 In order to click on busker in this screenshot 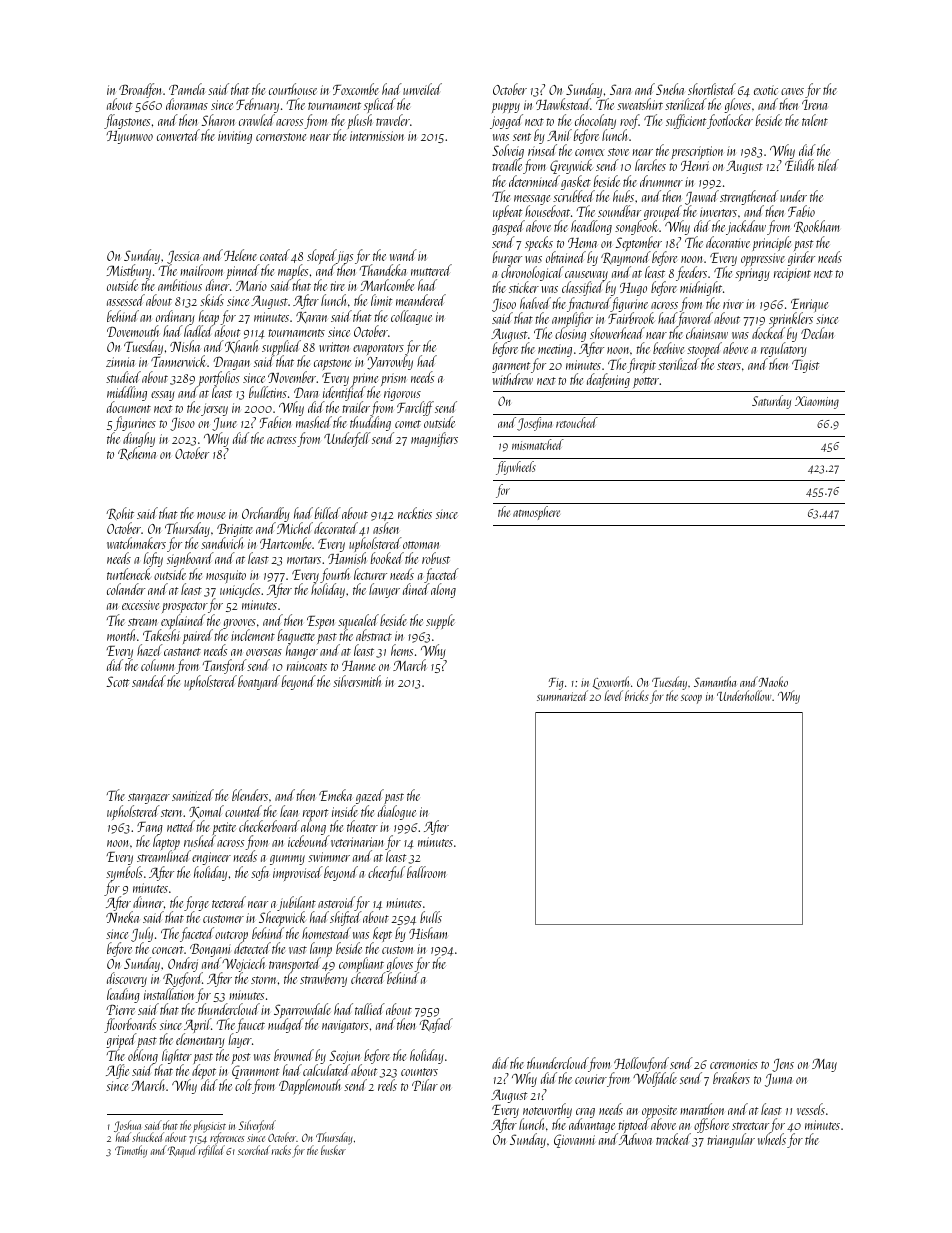, I will do `click(333, 1150)`.
